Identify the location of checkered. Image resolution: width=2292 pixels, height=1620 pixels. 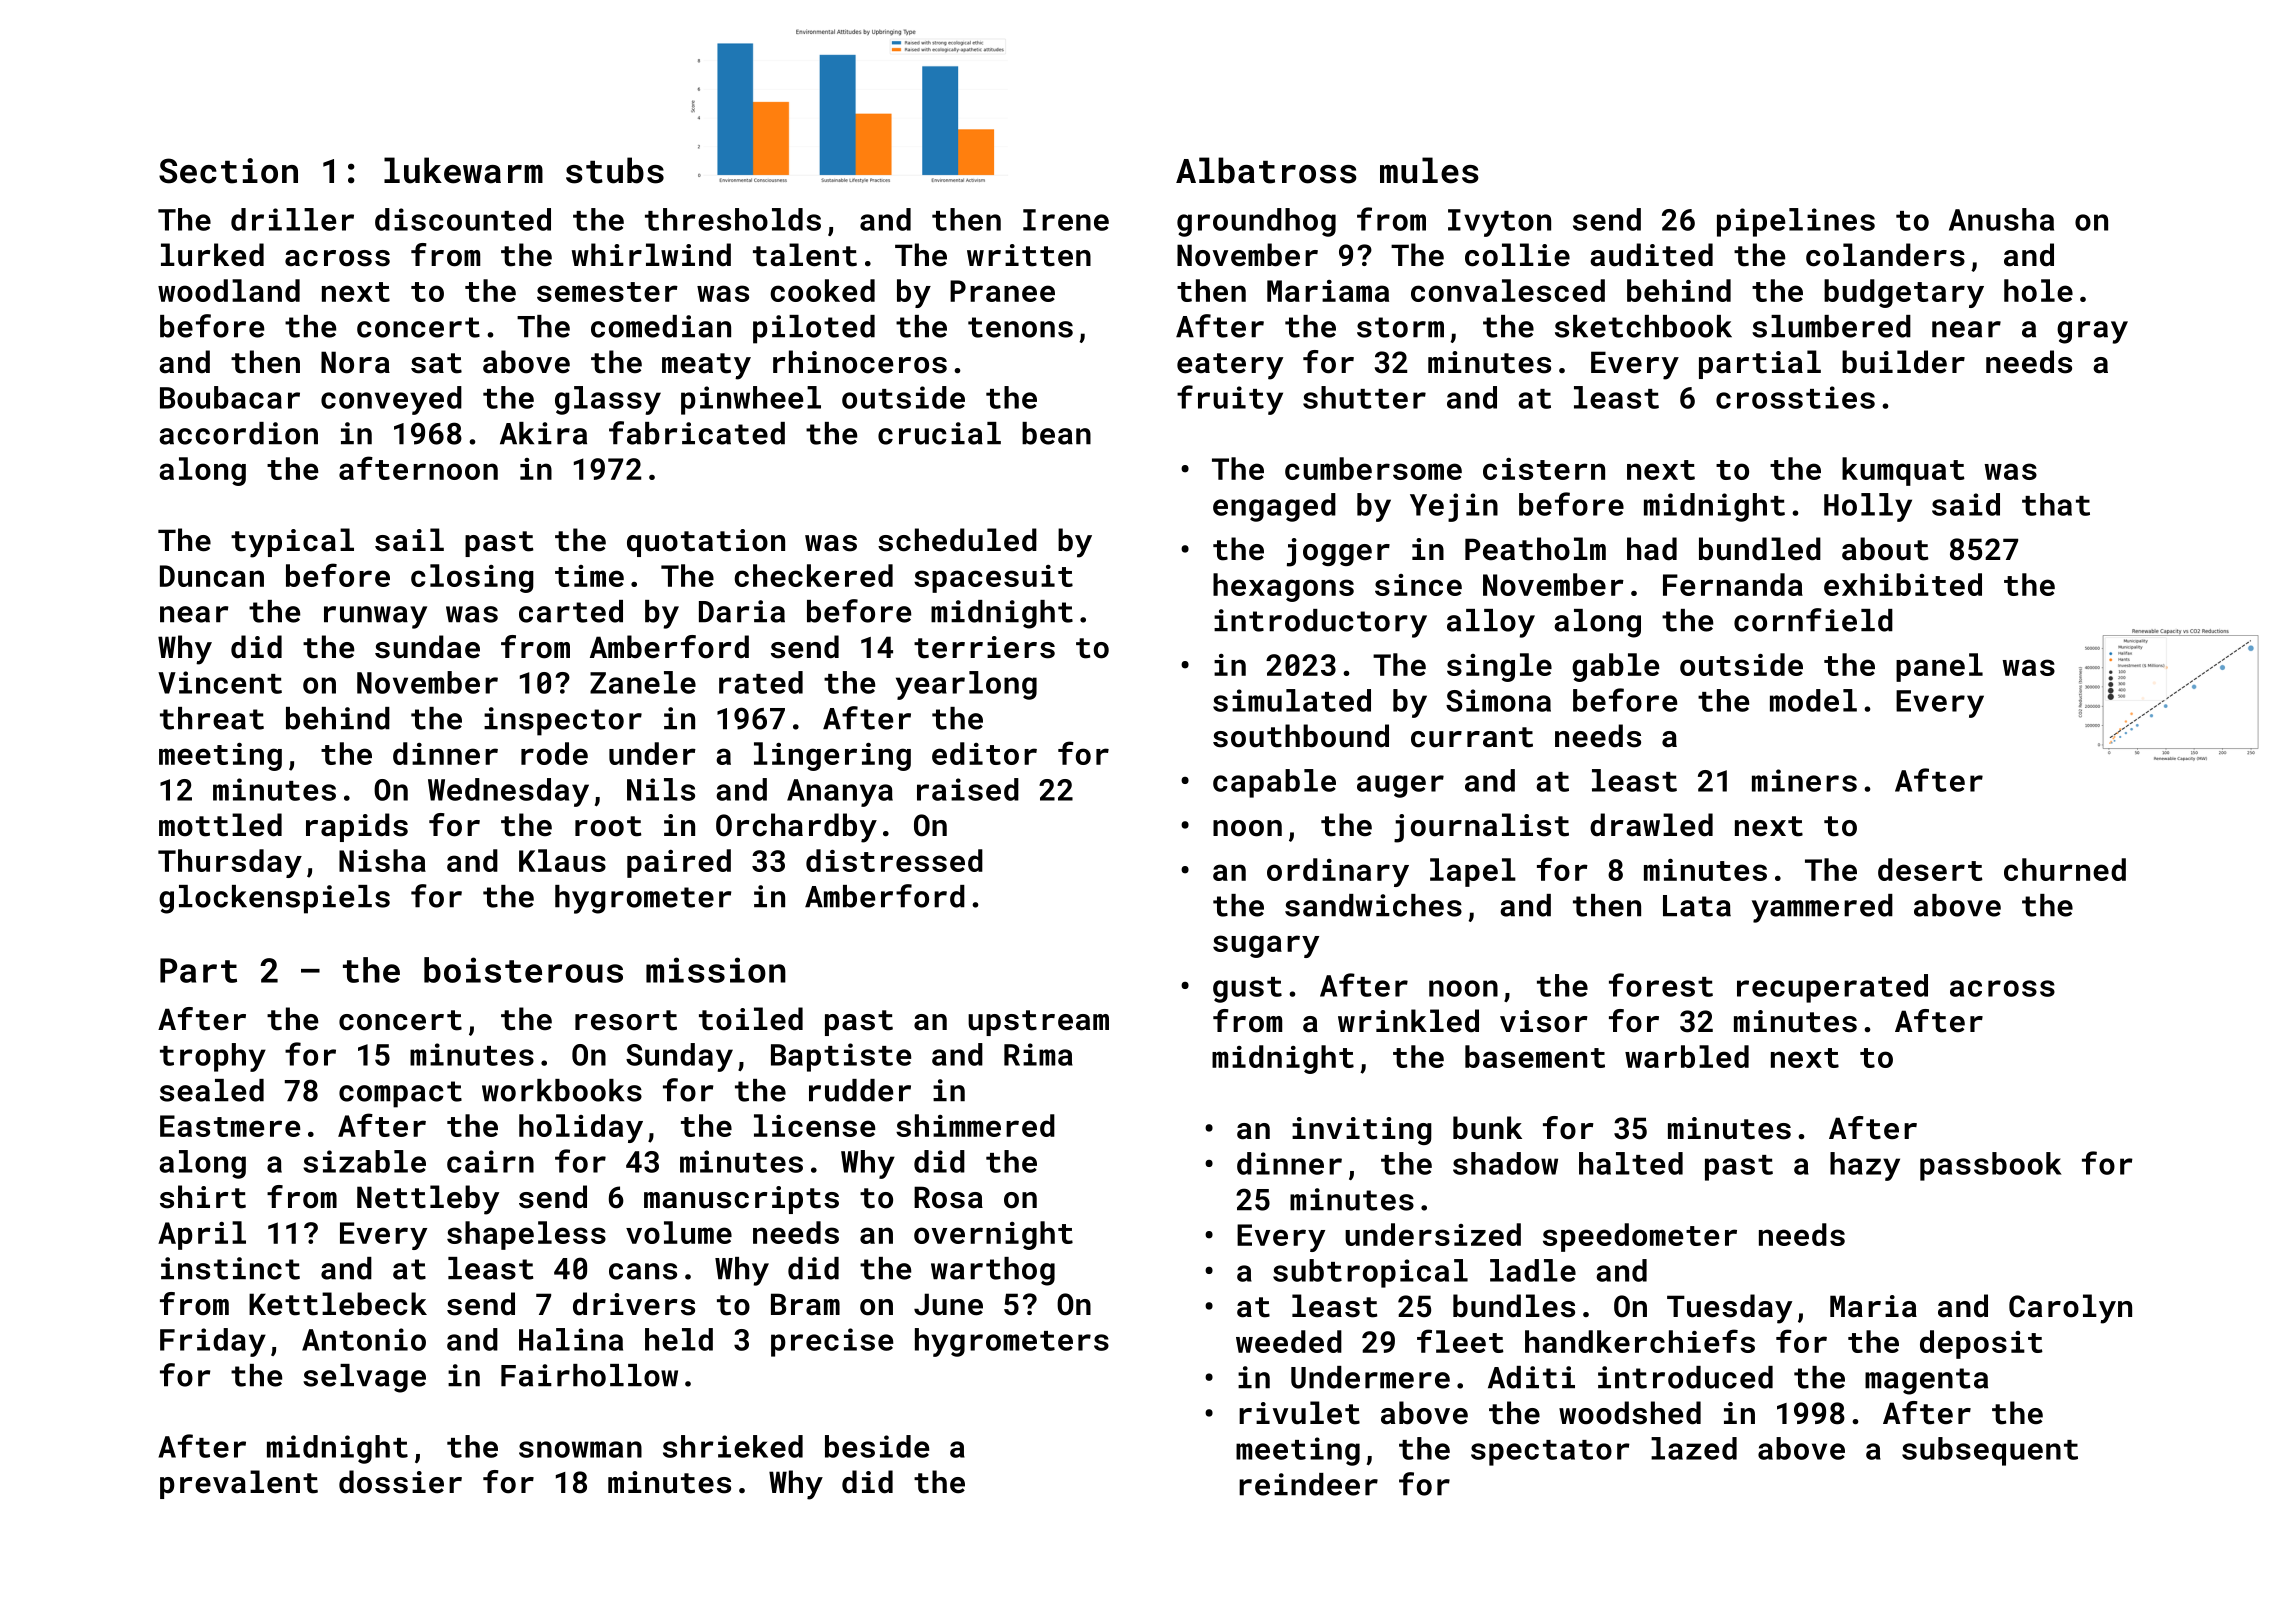
(813, 575).
